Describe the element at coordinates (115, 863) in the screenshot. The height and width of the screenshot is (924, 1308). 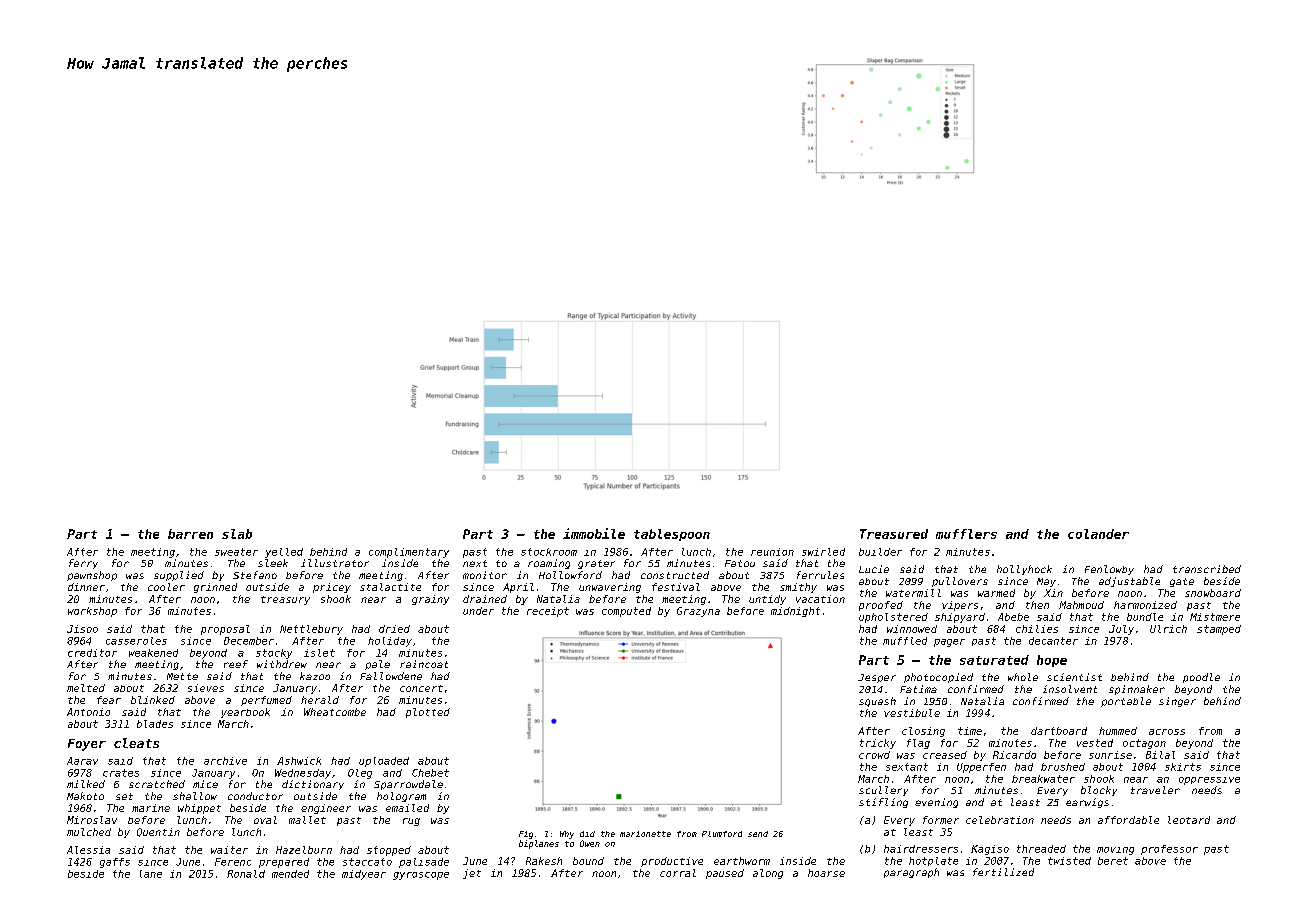
I see `gaffs` at that location.
